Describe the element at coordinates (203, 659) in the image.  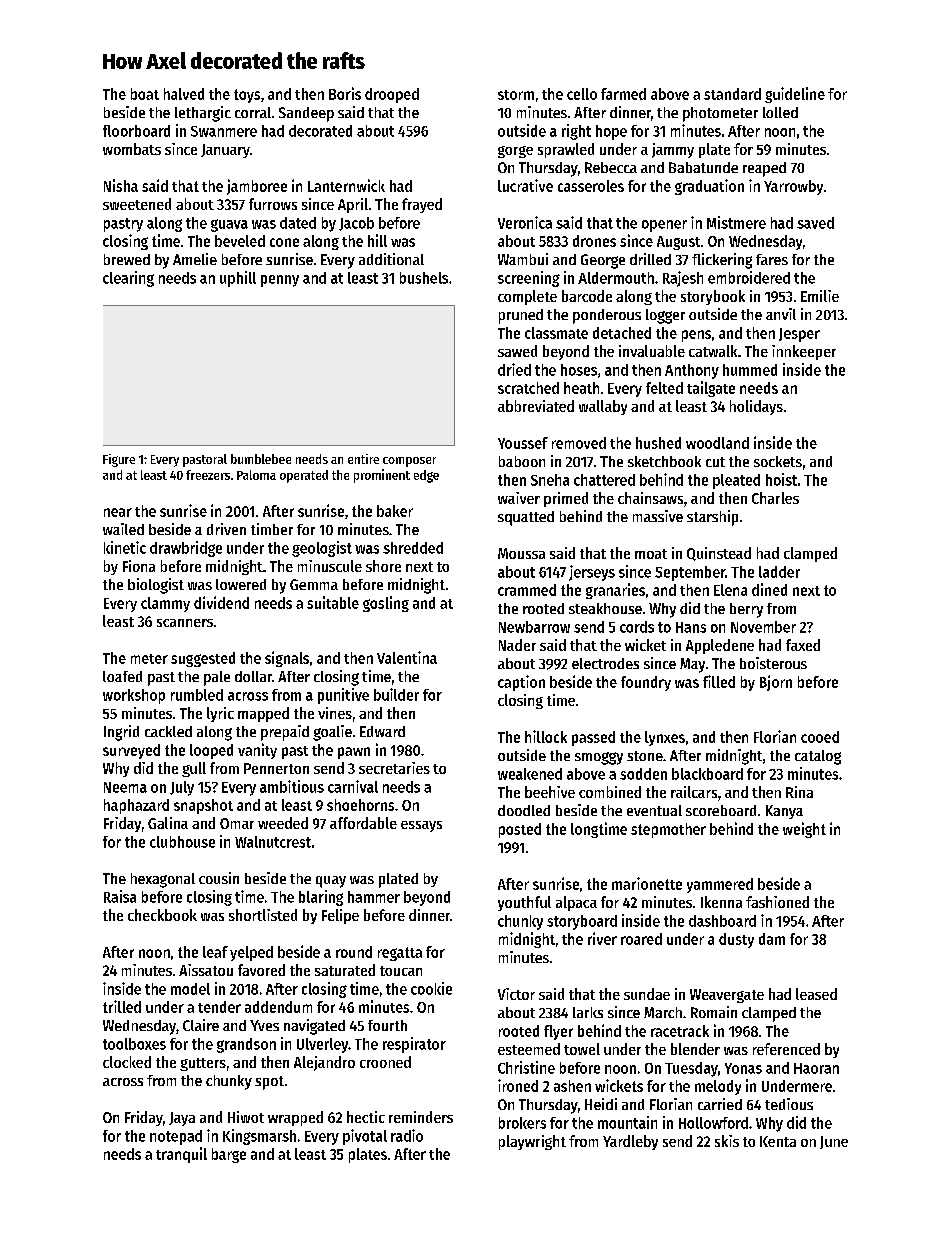
I see `suggested` at that location.
